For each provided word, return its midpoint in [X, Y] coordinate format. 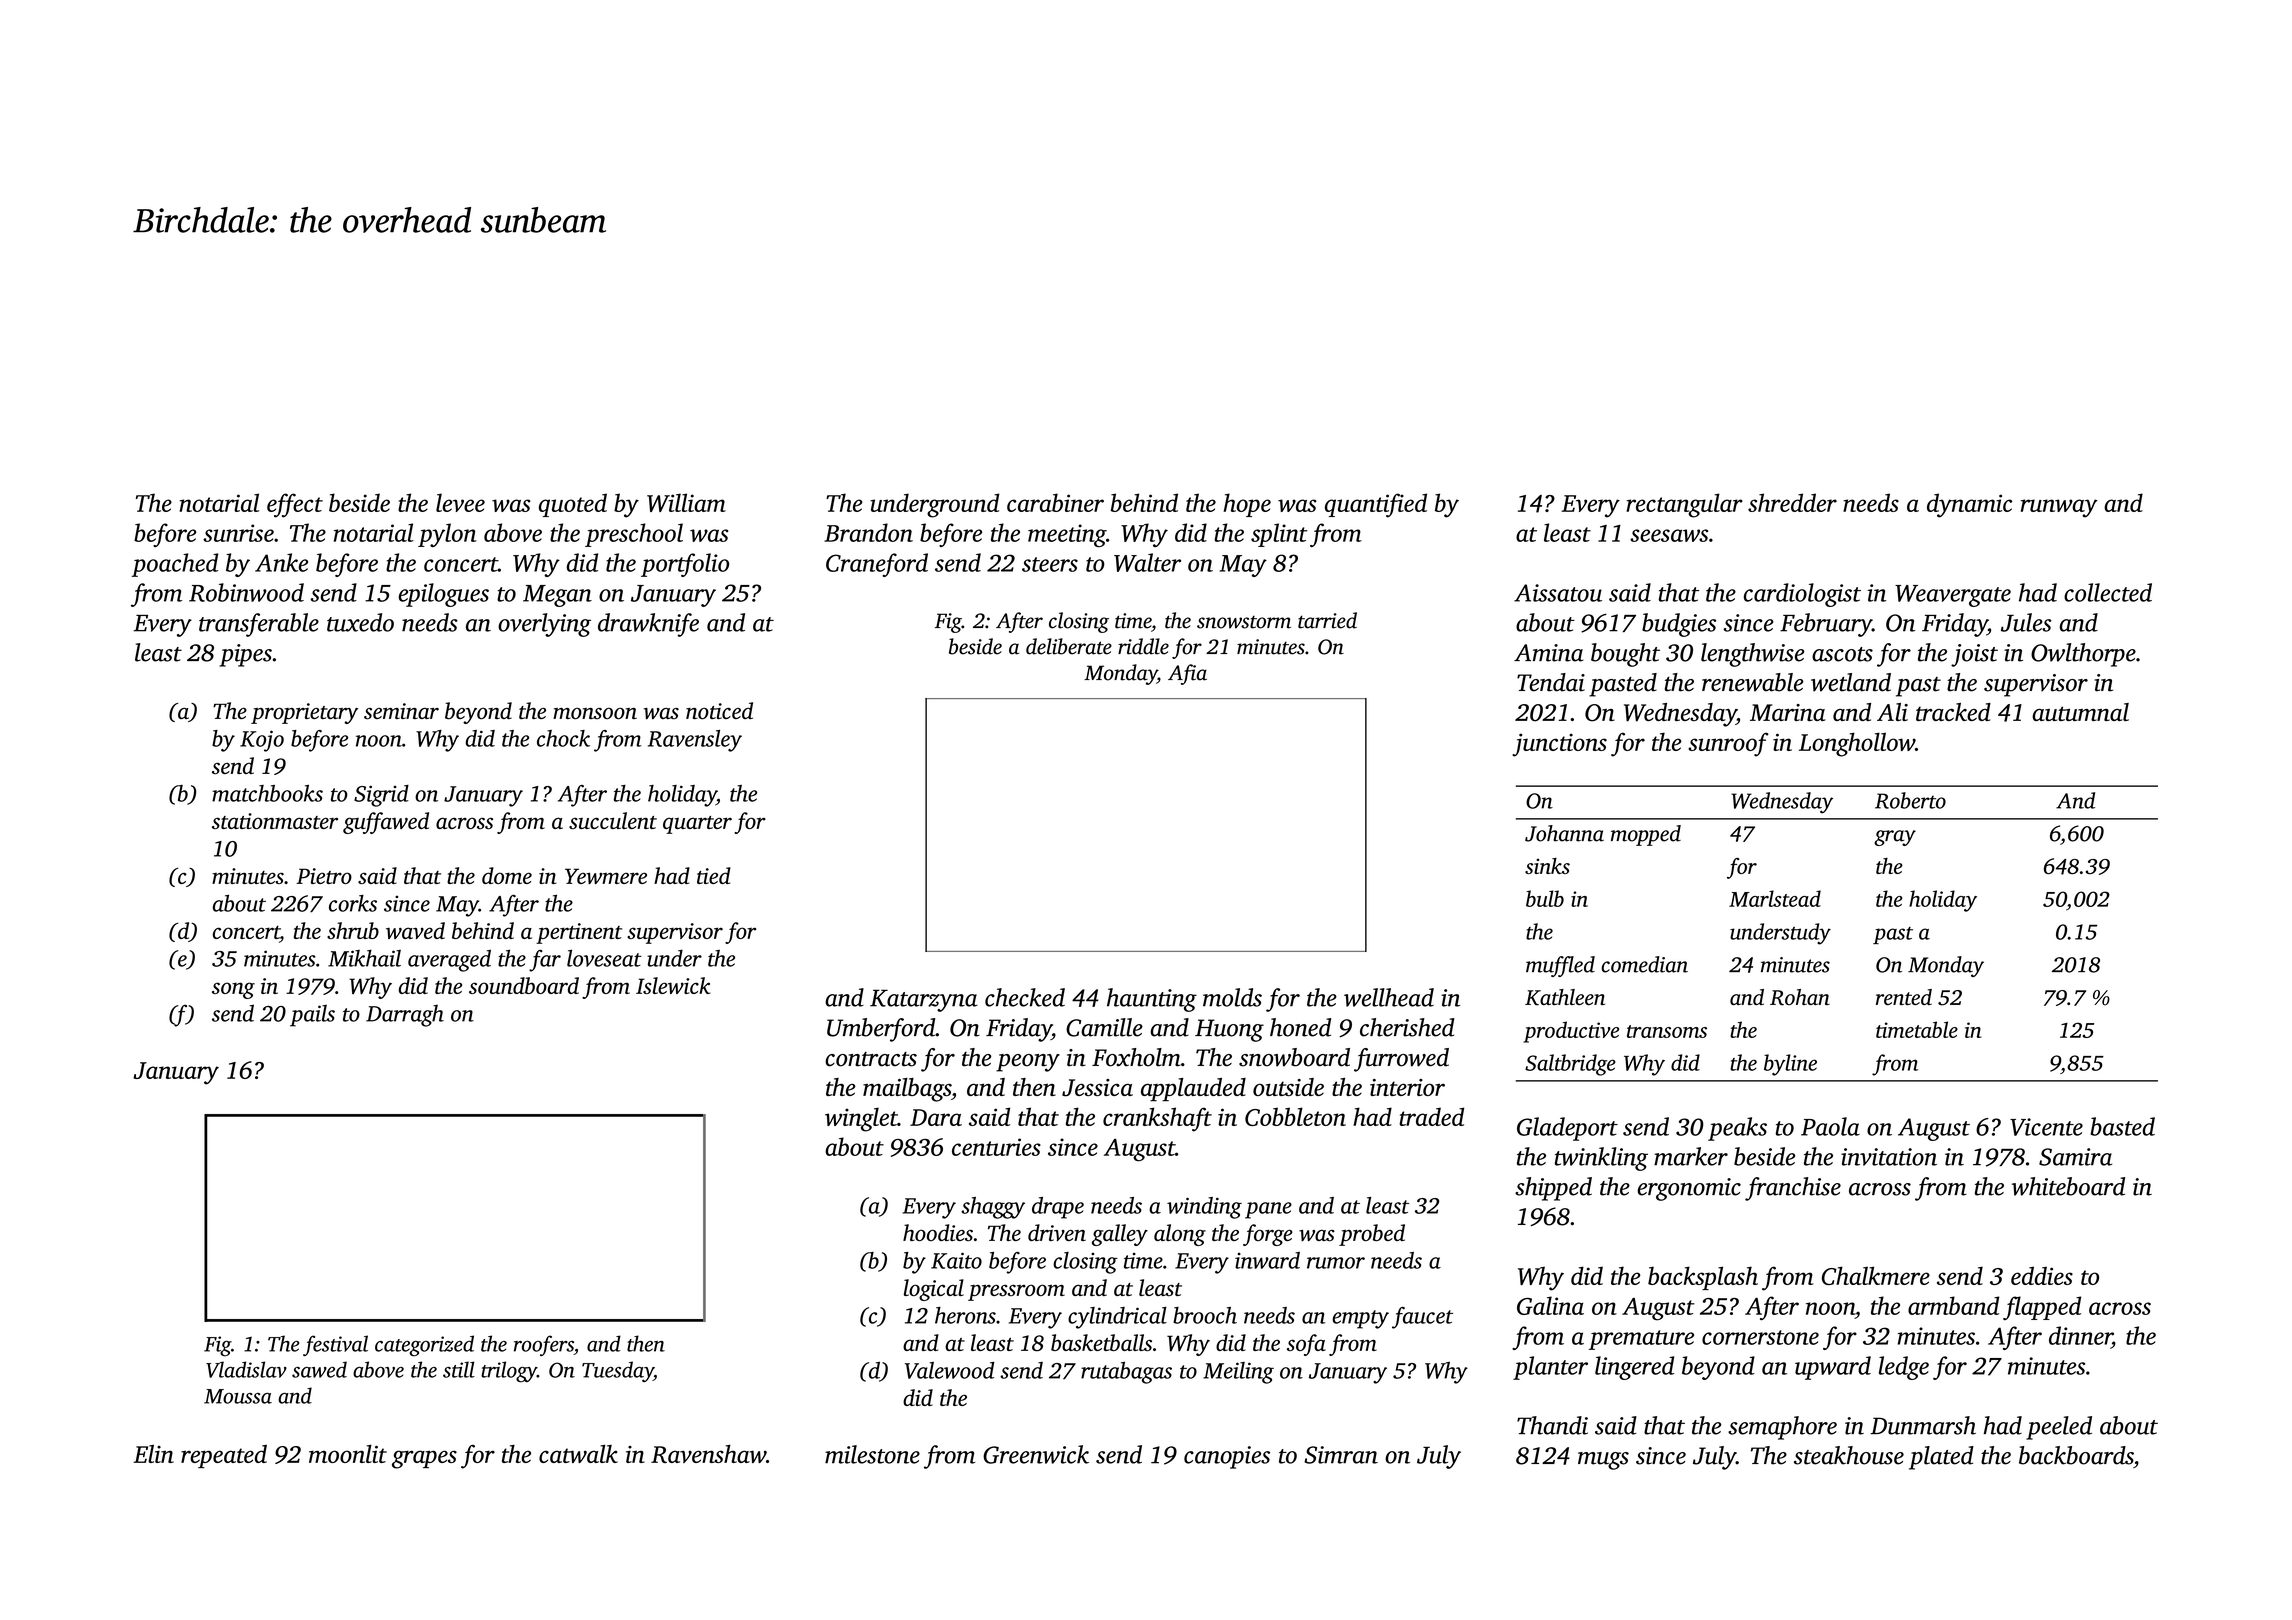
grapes [424, 1459]
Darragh [405, 1016]
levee [460, 502]
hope [1247, 505]
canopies [1227, 1457]
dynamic [1969, 505]
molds [1232, 997]
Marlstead [1775, 898]
